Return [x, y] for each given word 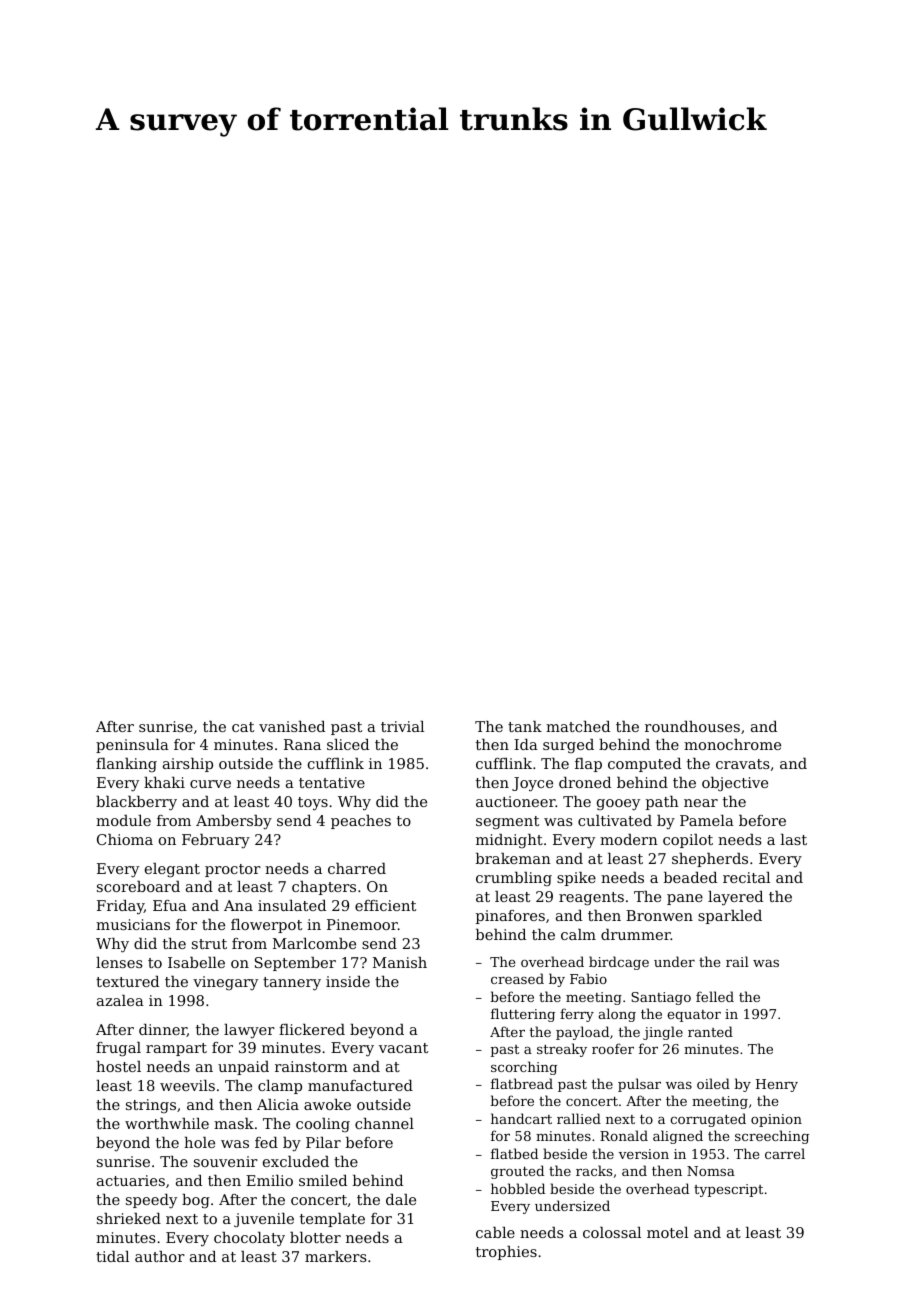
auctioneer [516, 801]
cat [243, 727]
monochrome [732, 744]
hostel [118, 1066]
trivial [402, 726]
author [160, 1256]
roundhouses [692, 726]
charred [357, 868]
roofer [613, 1048]
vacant [403, 1048]
